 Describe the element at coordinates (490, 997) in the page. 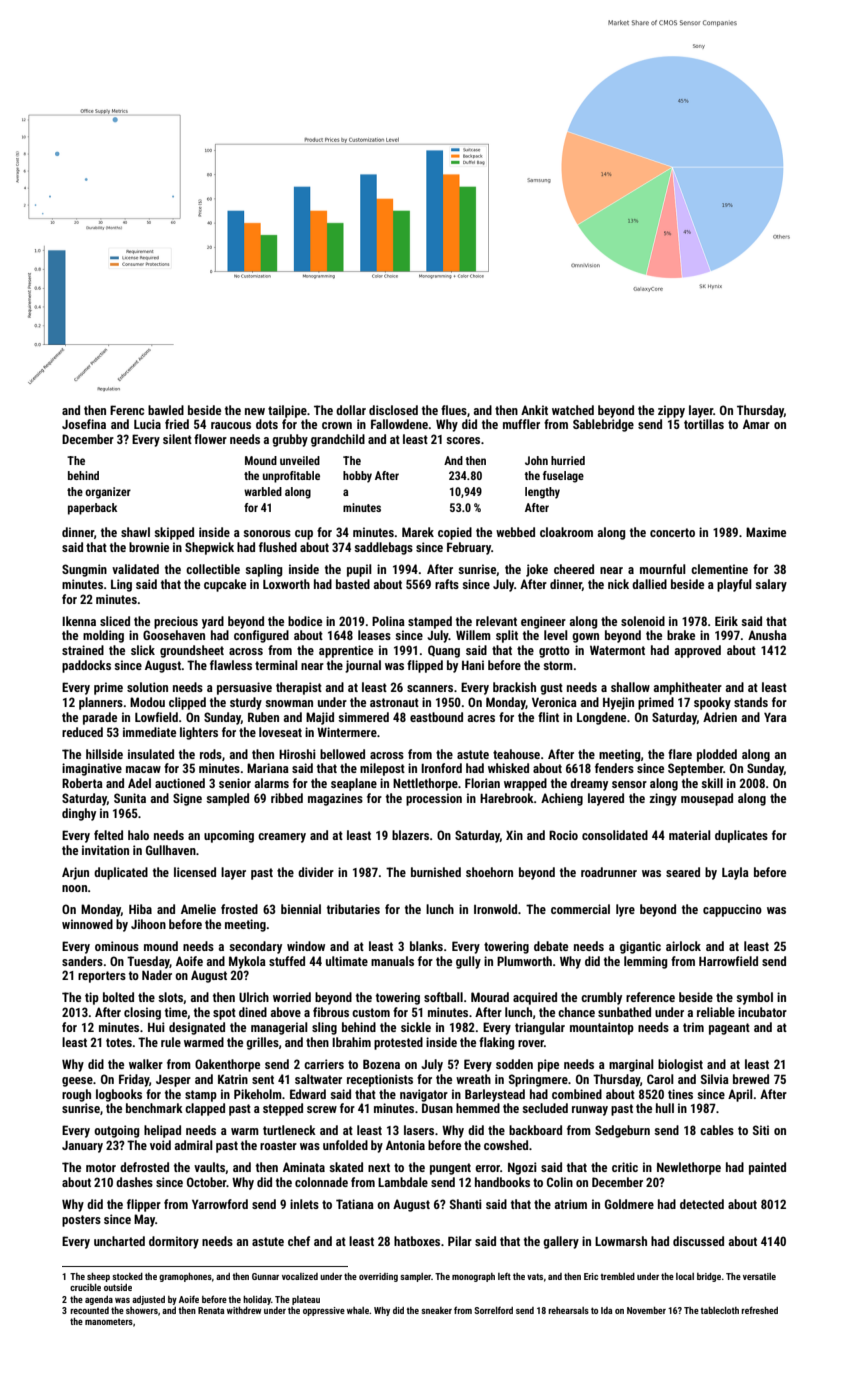

I see `Mourad` at that location.
